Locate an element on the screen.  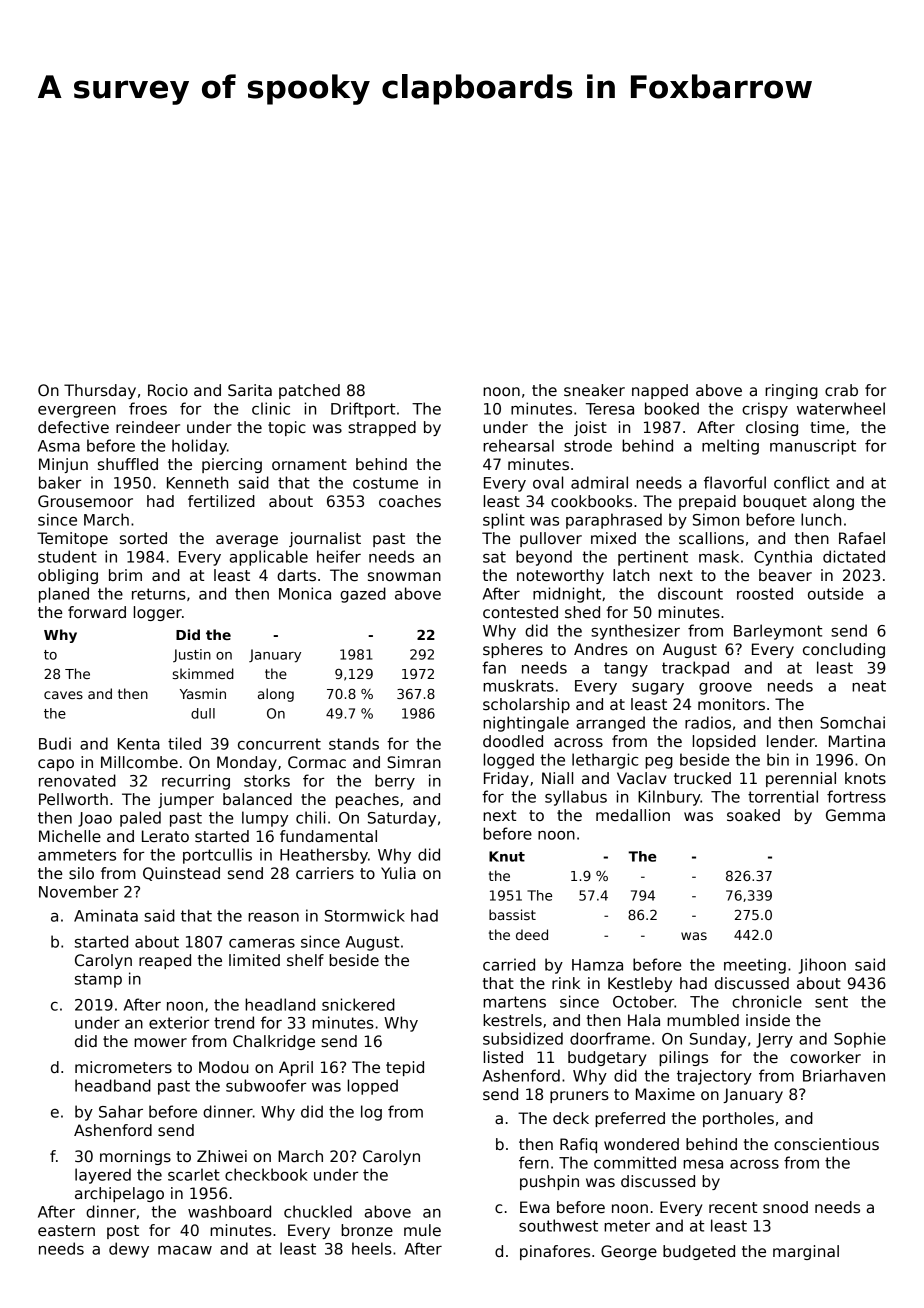
stands is located at coordinates (354, 743).
